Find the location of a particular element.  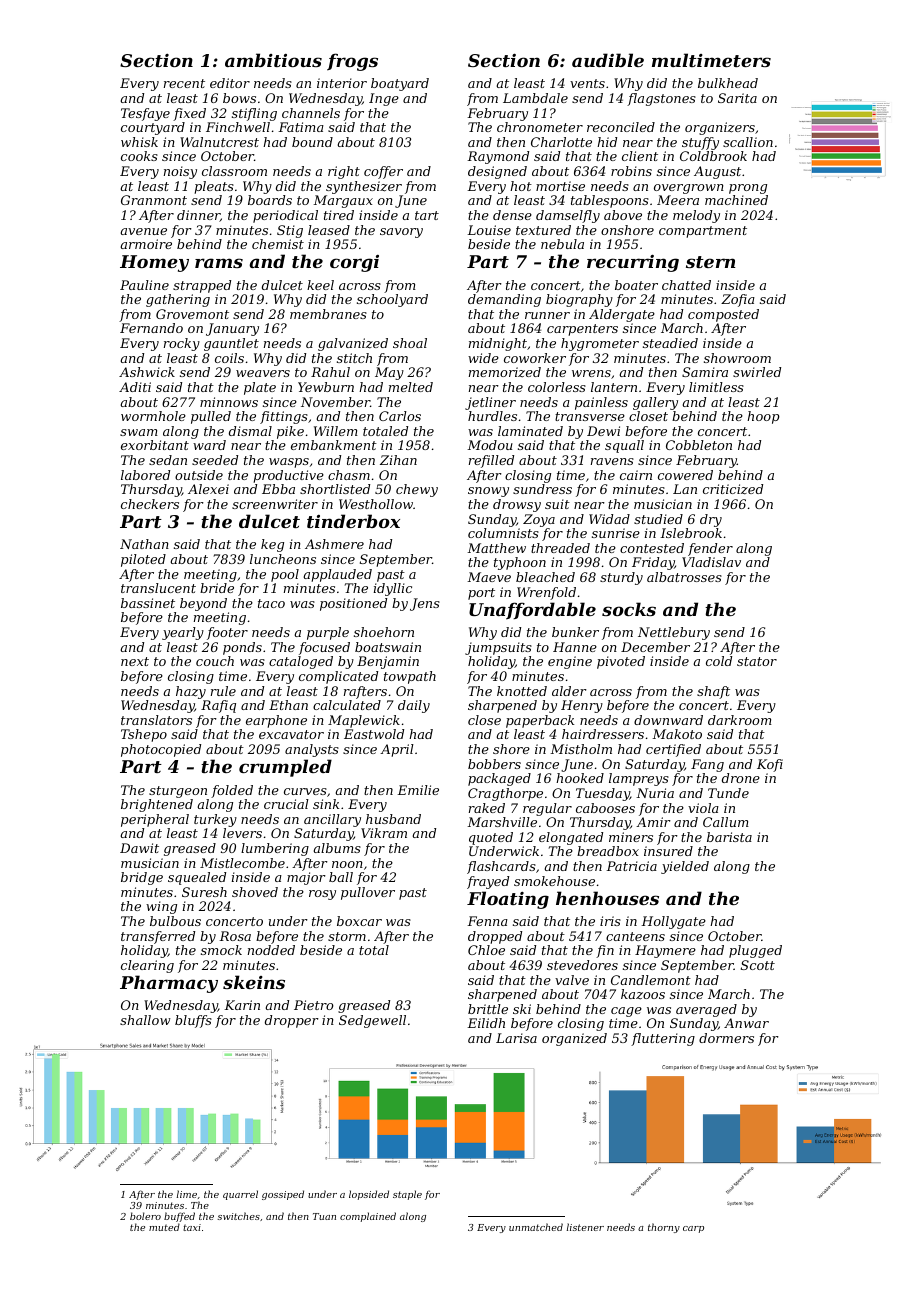

clearing is located at coordinates (147, 966).
